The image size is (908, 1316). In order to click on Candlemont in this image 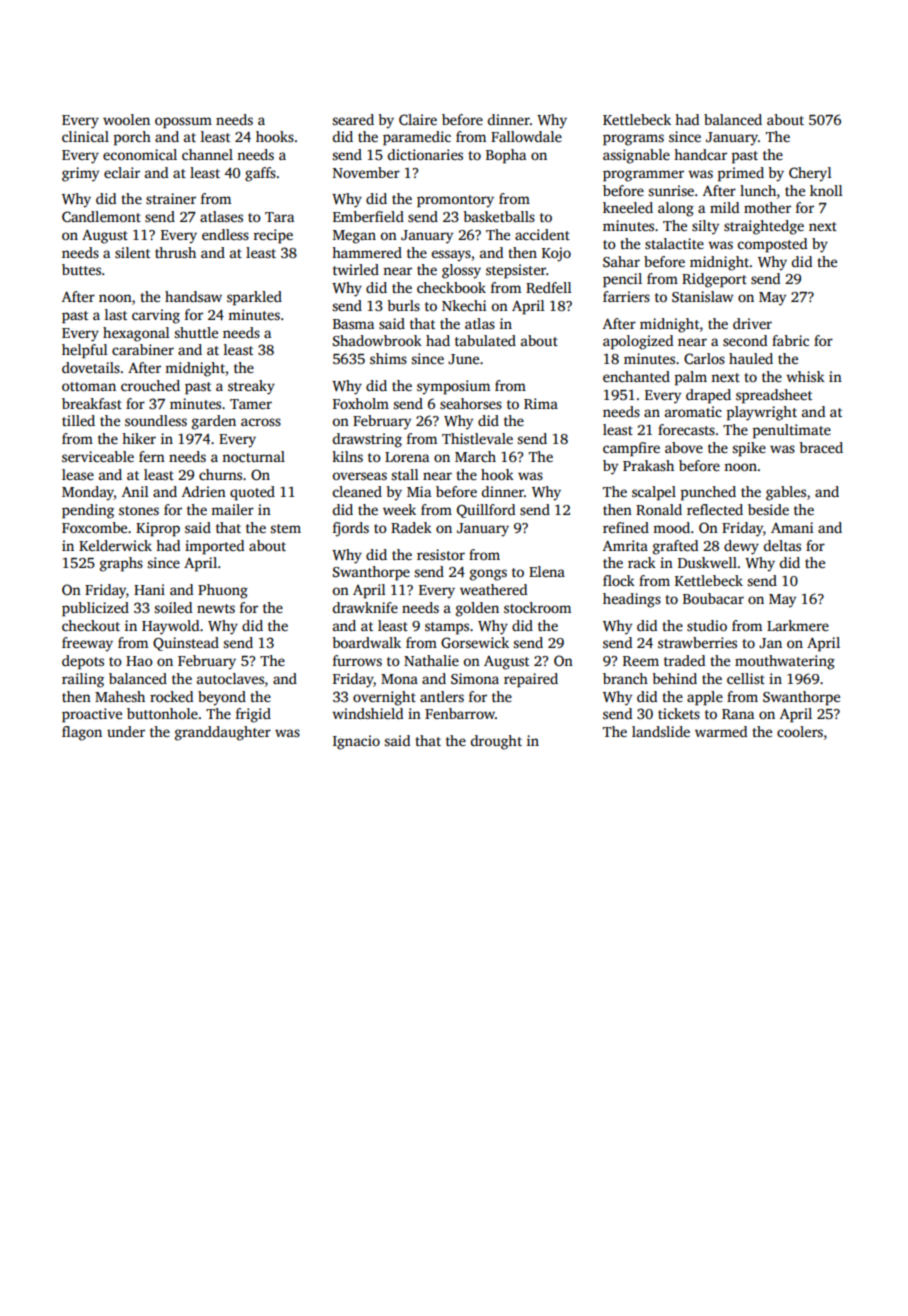, I will do `click(101, 216)`.
